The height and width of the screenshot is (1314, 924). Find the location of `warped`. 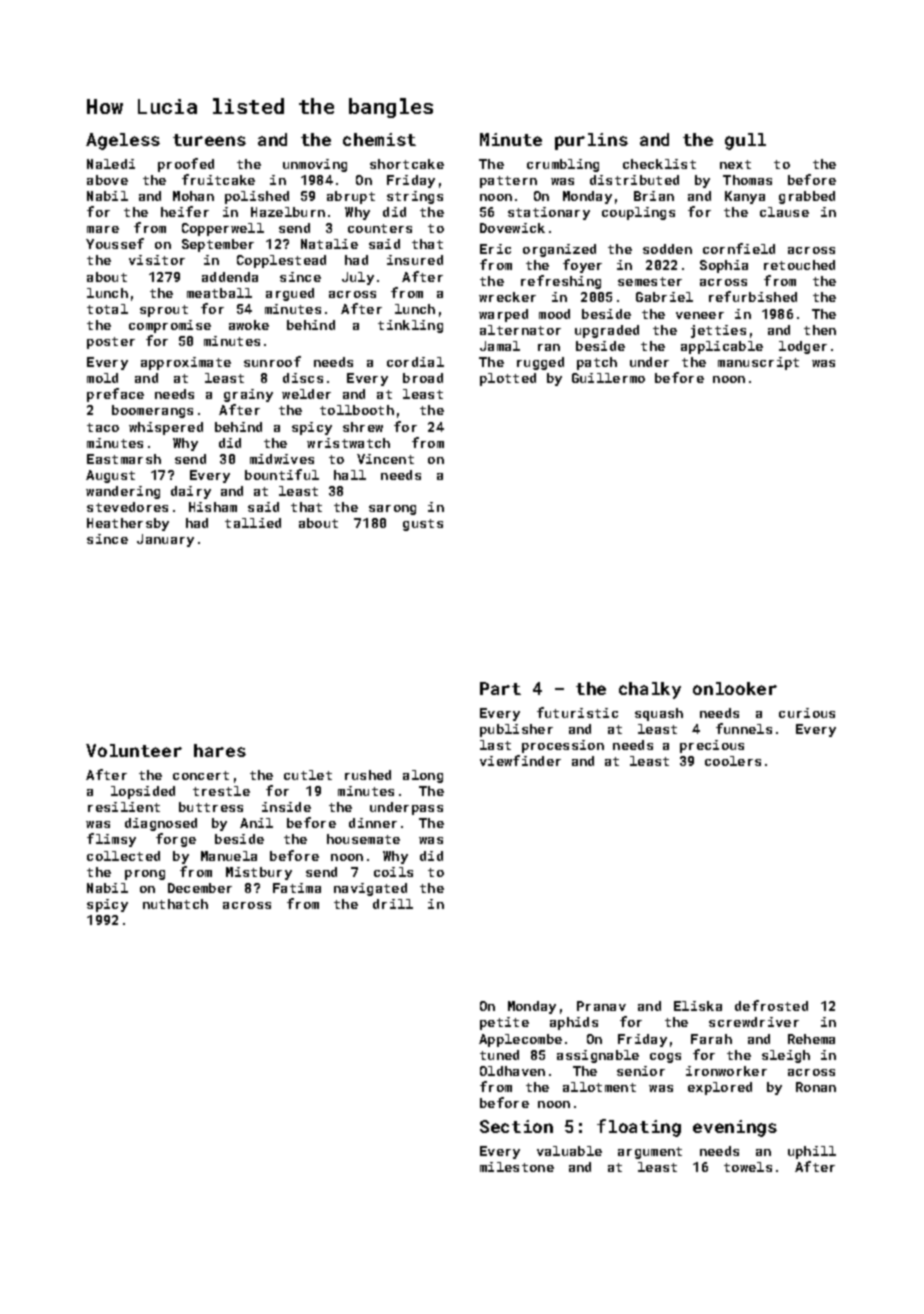

warped is located at coordinates (503, 315).
